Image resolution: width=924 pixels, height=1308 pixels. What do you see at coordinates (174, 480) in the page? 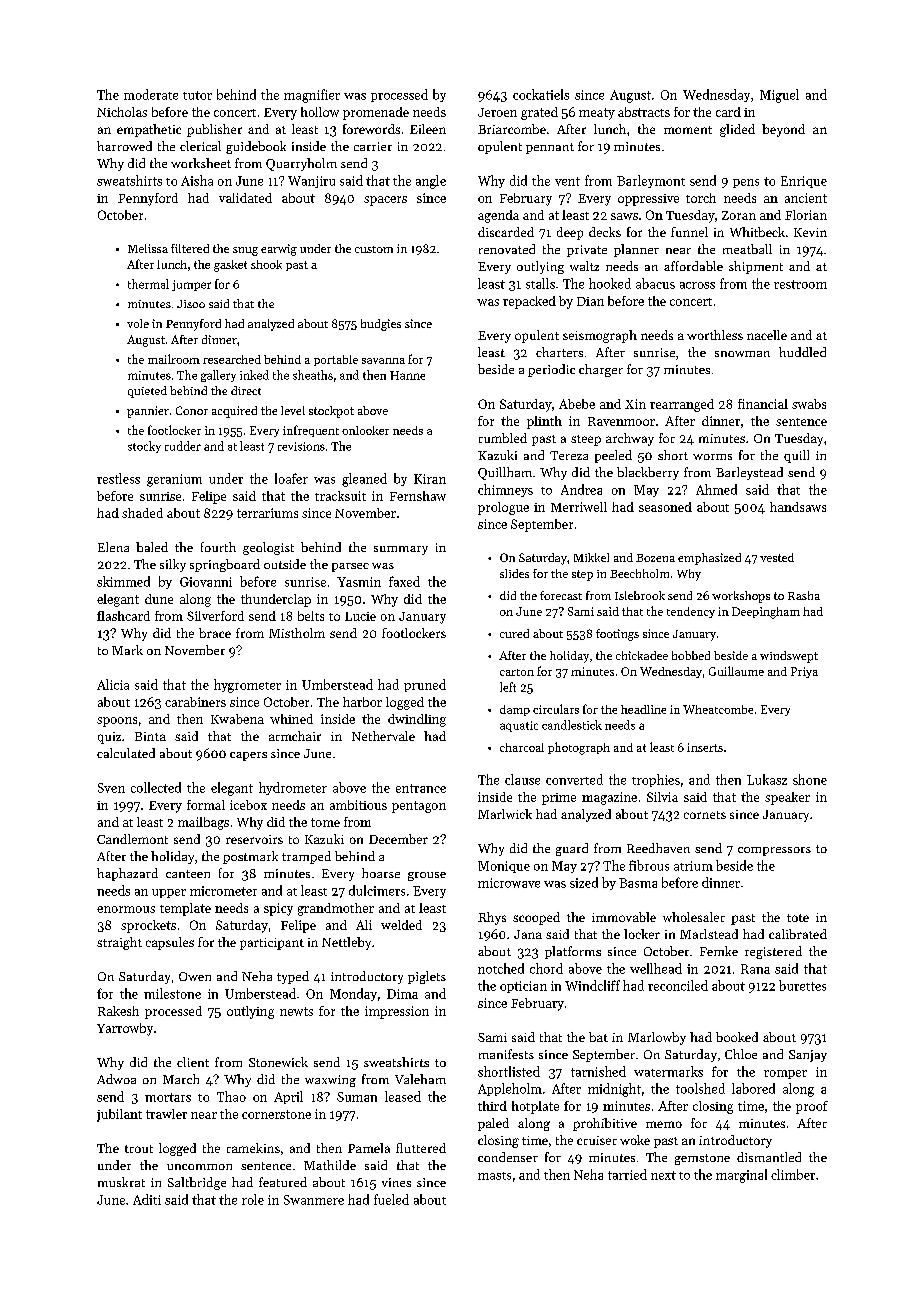
I see `geranium` at bounding box center [174, 480].
